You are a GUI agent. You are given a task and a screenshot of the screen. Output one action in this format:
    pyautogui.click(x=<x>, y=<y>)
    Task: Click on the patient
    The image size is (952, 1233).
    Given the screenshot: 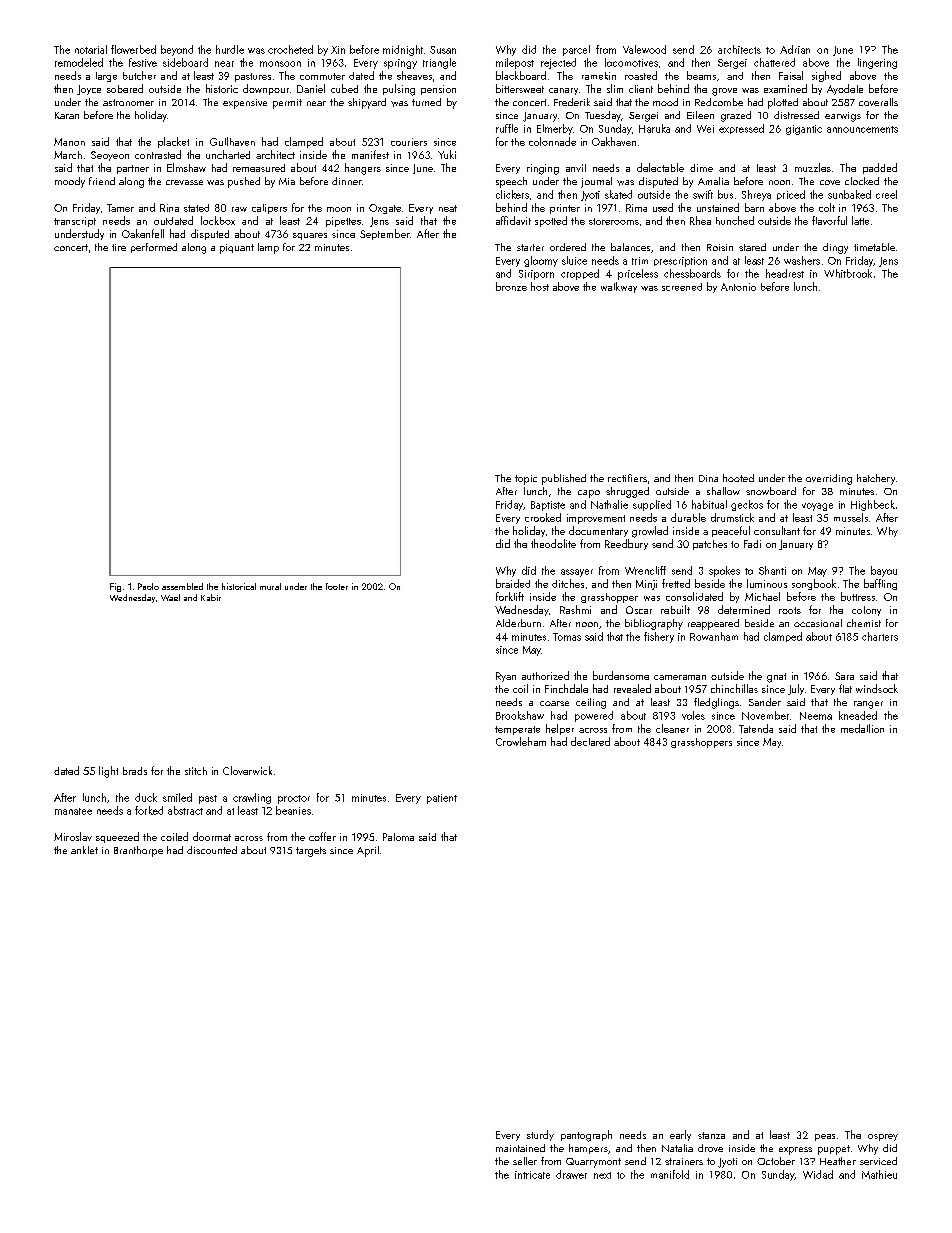 What is the action you would take?
    pyautogui.click(x=442, y=799)
